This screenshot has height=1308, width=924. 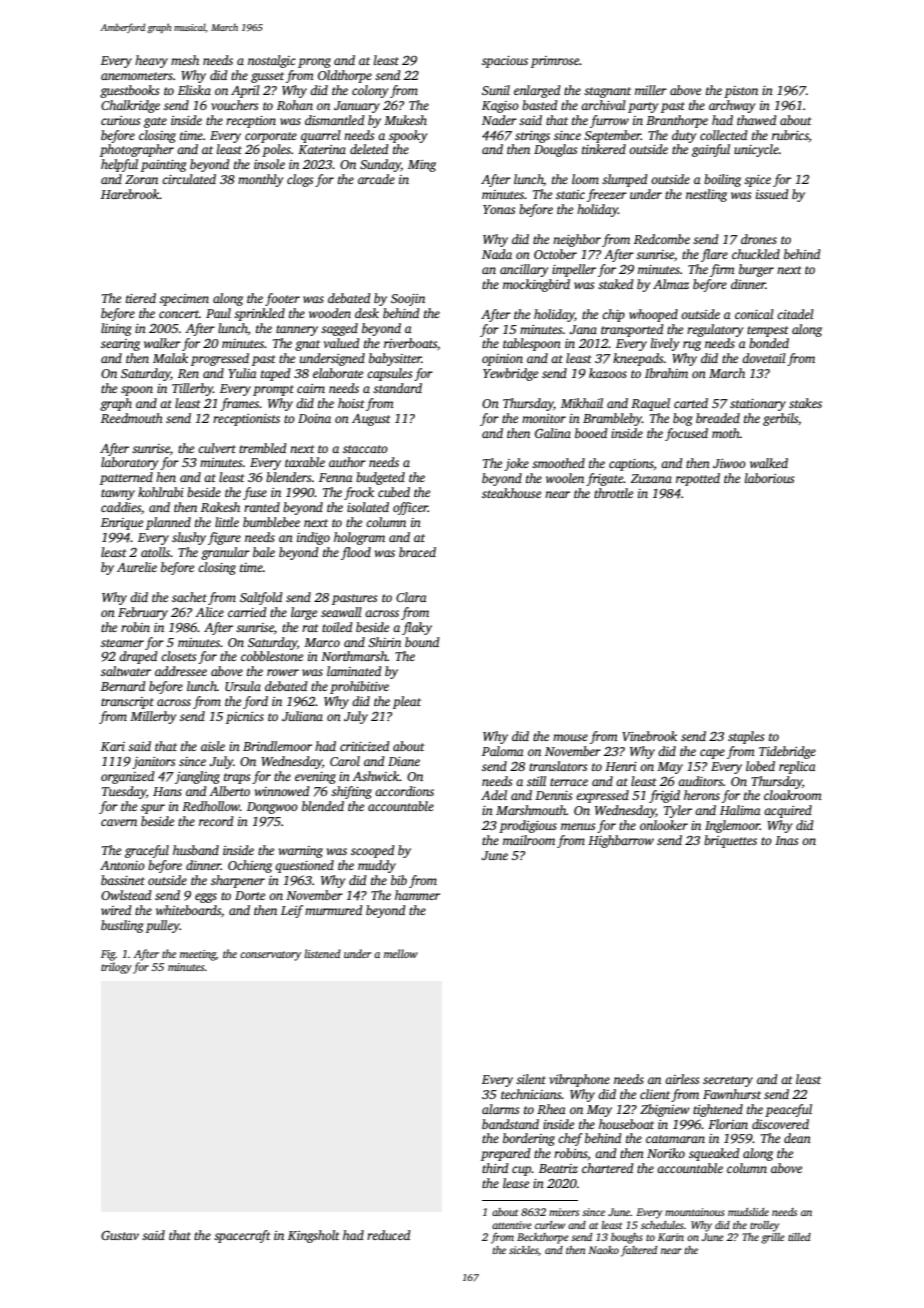 What do you see at coordinates (505, 62) in the screenshot?
I see `spacious` at bounding box center [505, 62].
